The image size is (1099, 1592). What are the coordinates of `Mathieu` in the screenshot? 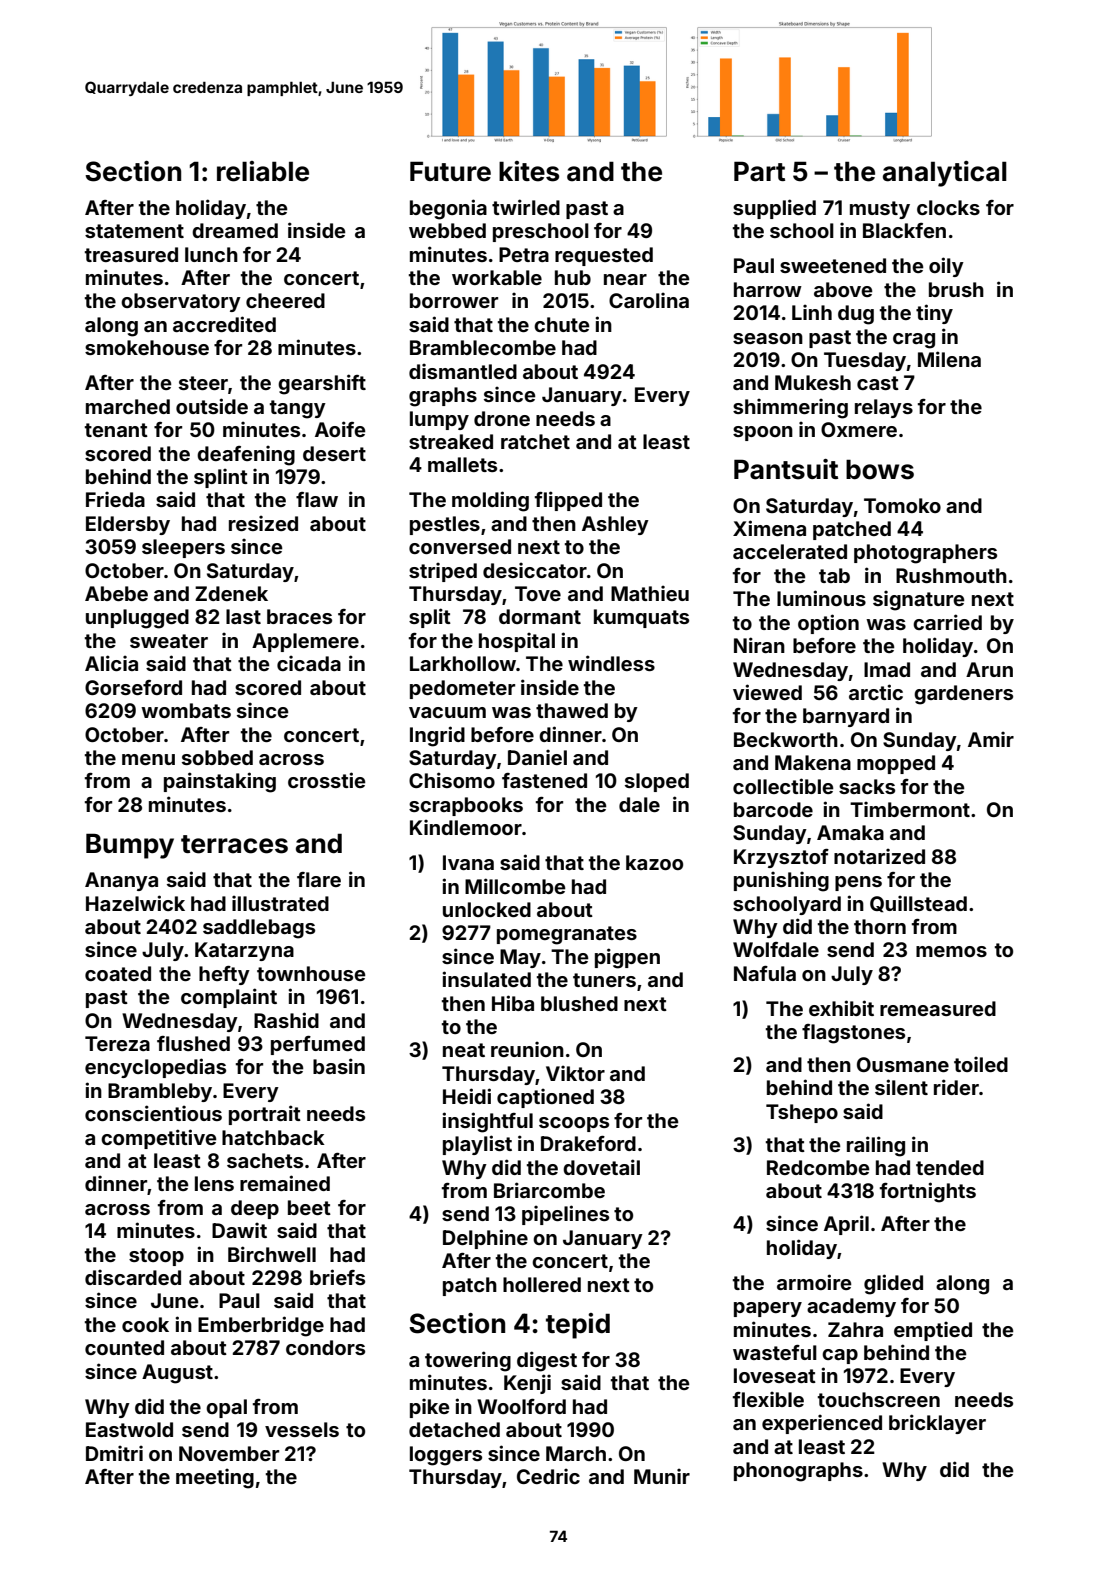 It's located at (650, 593).
